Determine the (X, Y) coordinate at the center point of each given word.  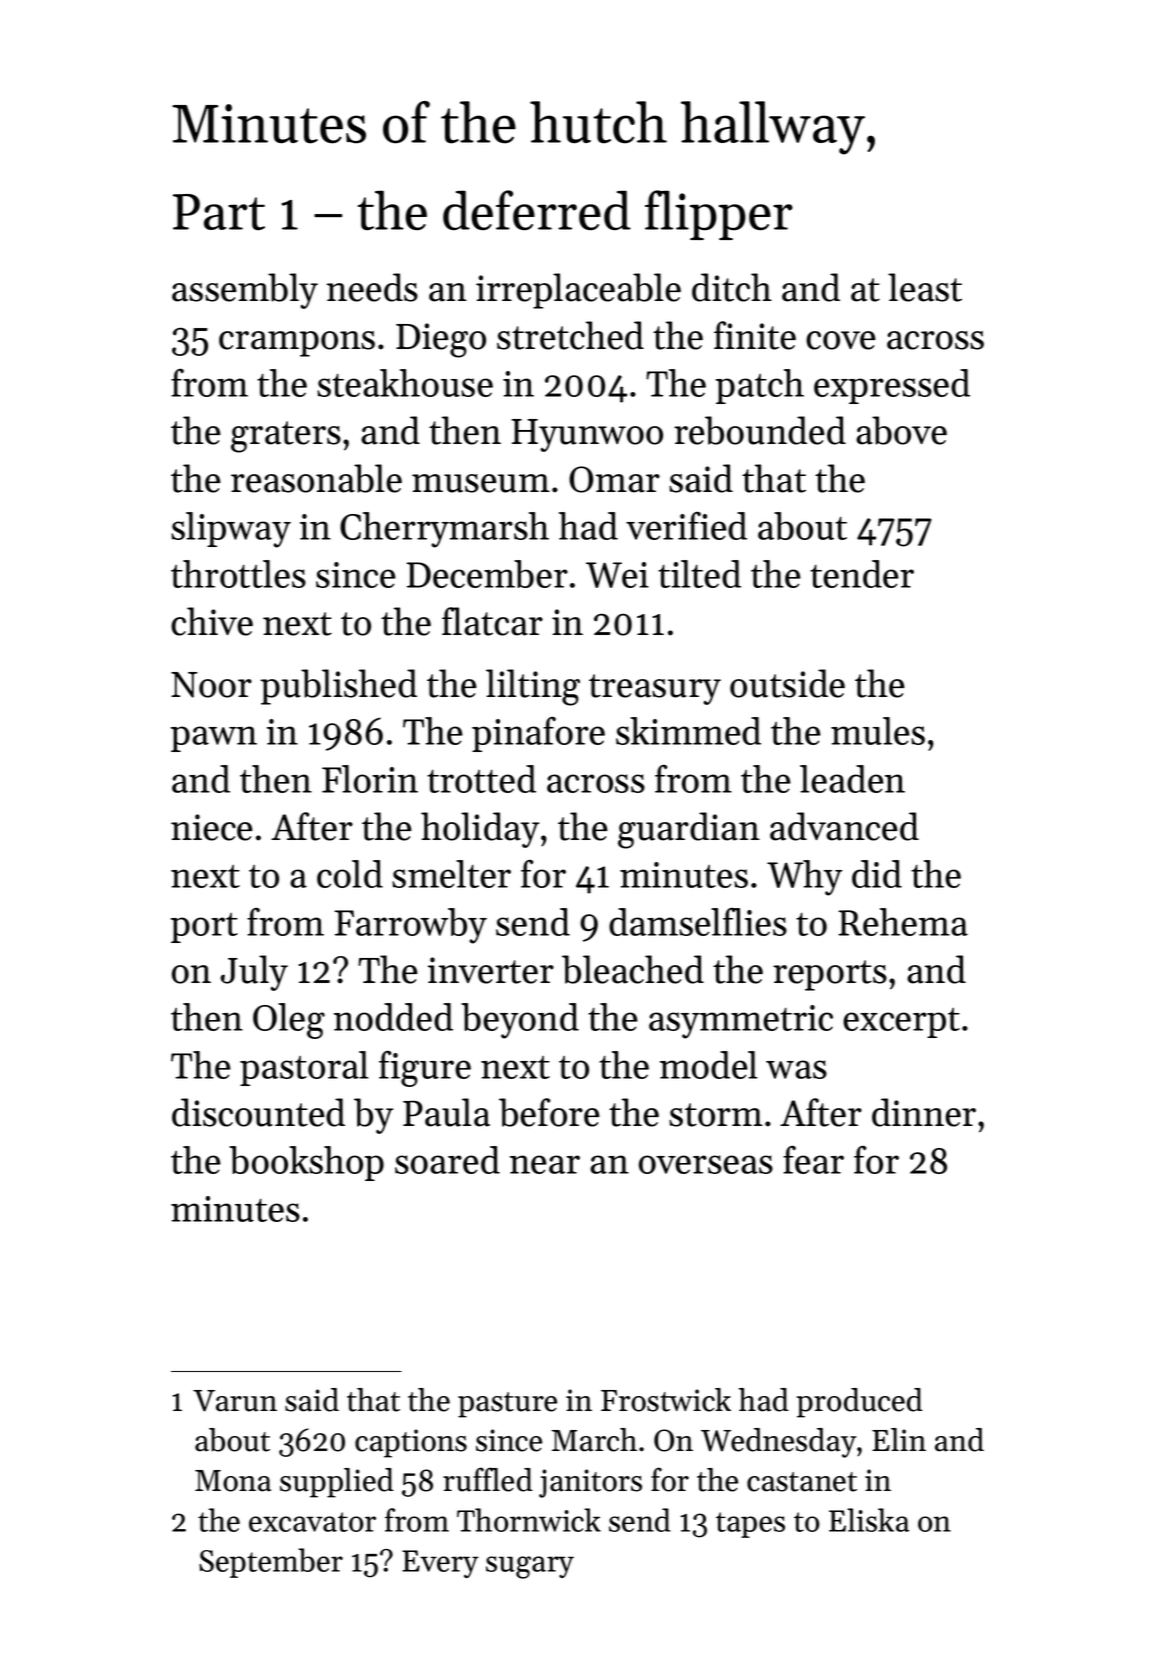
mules (878, 731)
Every (440, 1564)
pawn (214, 739)
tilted (699, 574)
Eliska (869, 1520)
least (925, 287)
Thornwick (529, 1520)
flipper (719, 215)
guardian (689, 830)
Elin (899, 1439)
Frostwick (666, 1400)
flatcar (492, 621)
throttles (238, 574)
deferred (537, 210)
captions (411, 1443)
